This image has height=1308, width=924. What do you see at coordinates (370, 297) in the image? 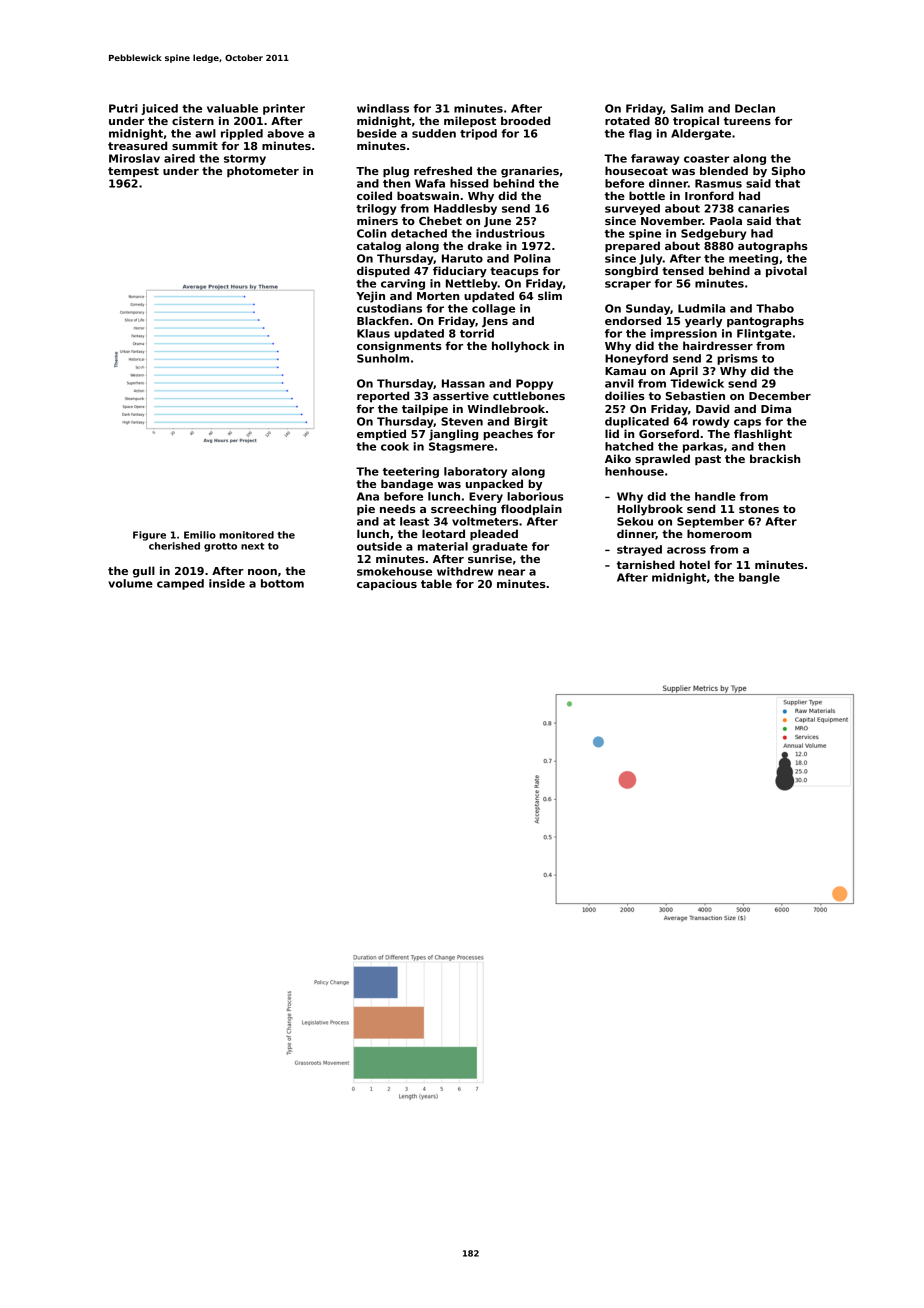
I see `Yejin` at bounding box center [370, 297].
